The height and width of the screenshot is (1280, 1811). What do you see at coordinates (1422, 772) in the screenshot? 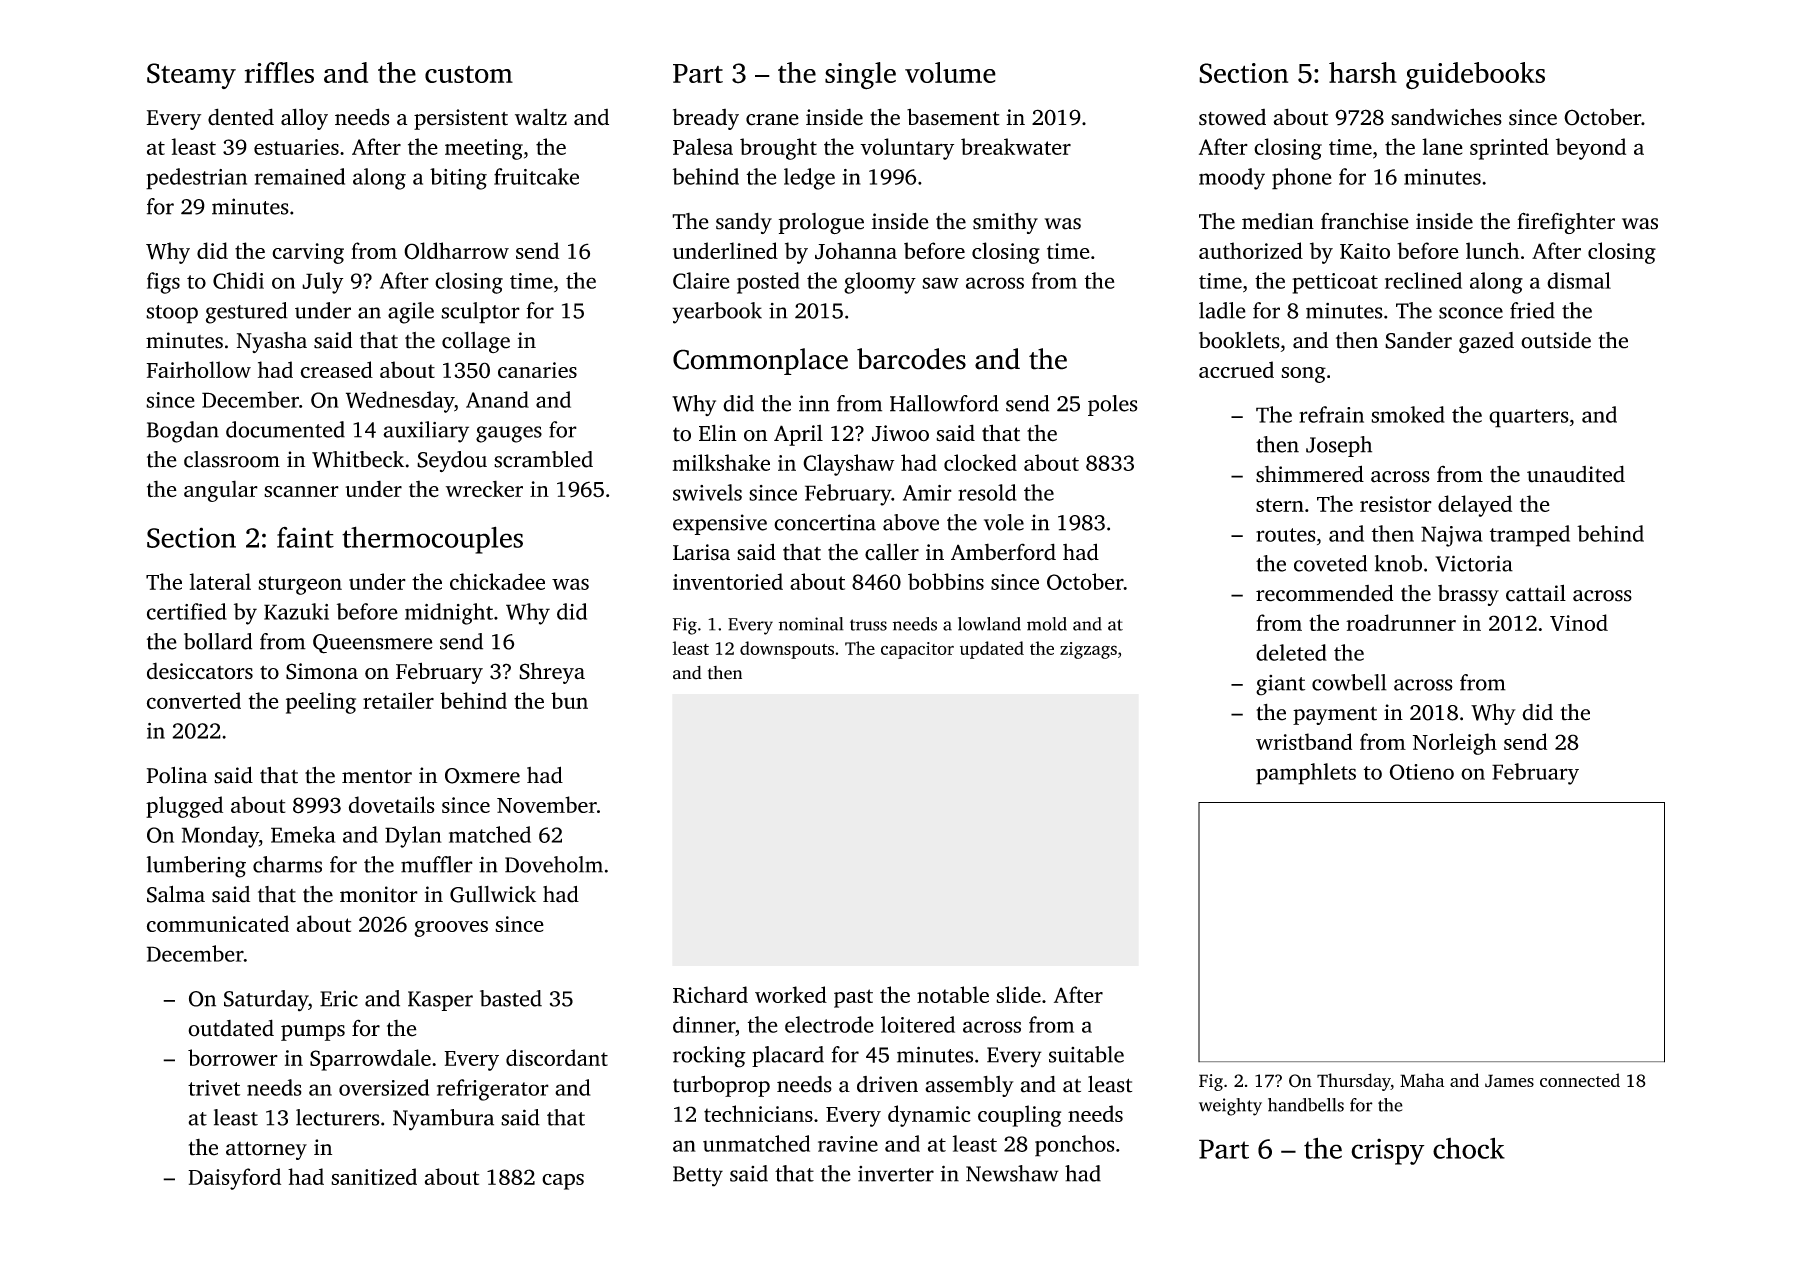
I see `Otieno` at bounding box center [1422, 772].
